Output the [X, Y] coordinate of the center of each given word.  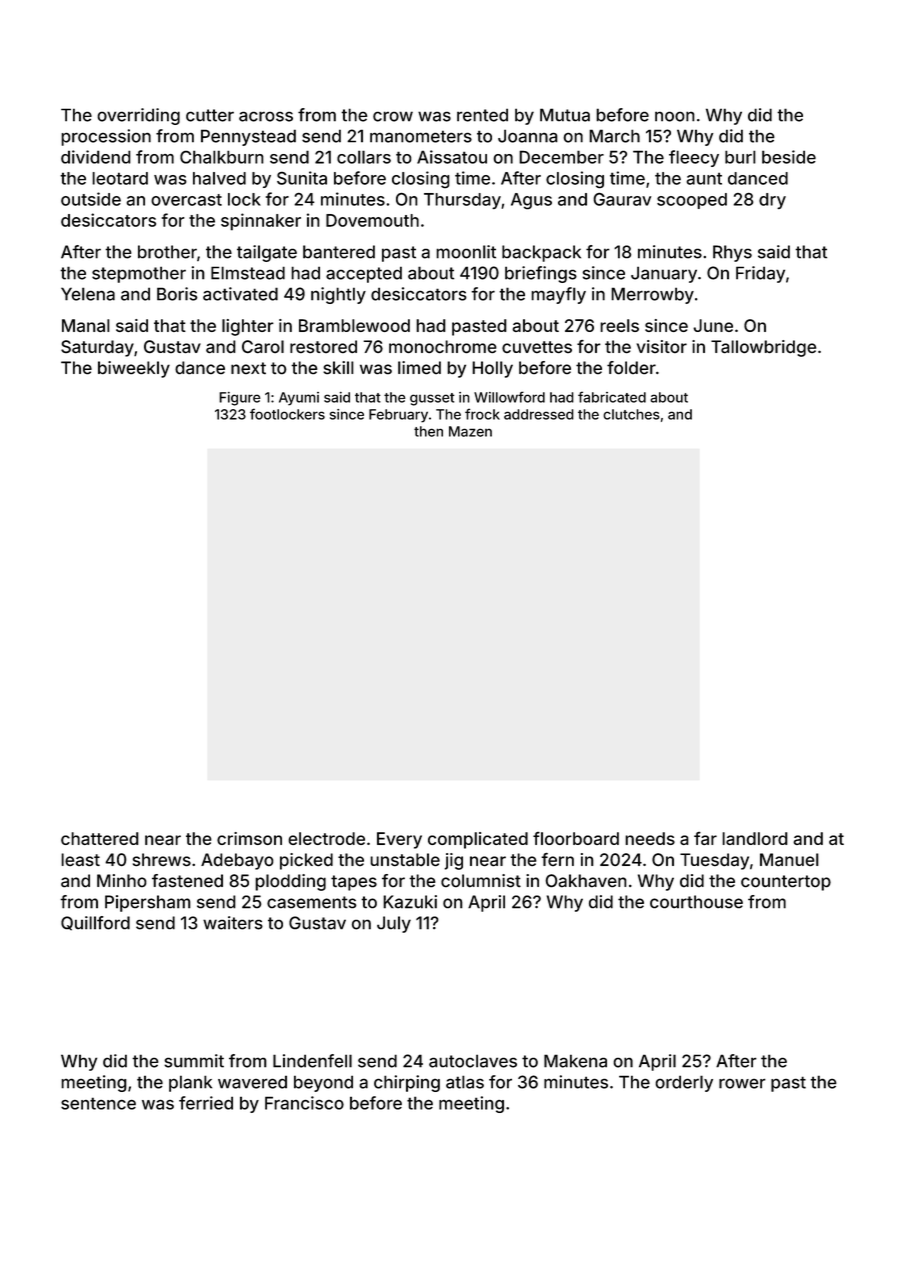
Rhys [732, 253]
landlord [755, 838]
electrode [326, 838]
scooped [692, 201]
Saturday [97, 348]
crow [393, 116]
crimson [249, 838]
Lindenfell [312, 1061]
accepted [364, 274]
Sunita [302, 178]
